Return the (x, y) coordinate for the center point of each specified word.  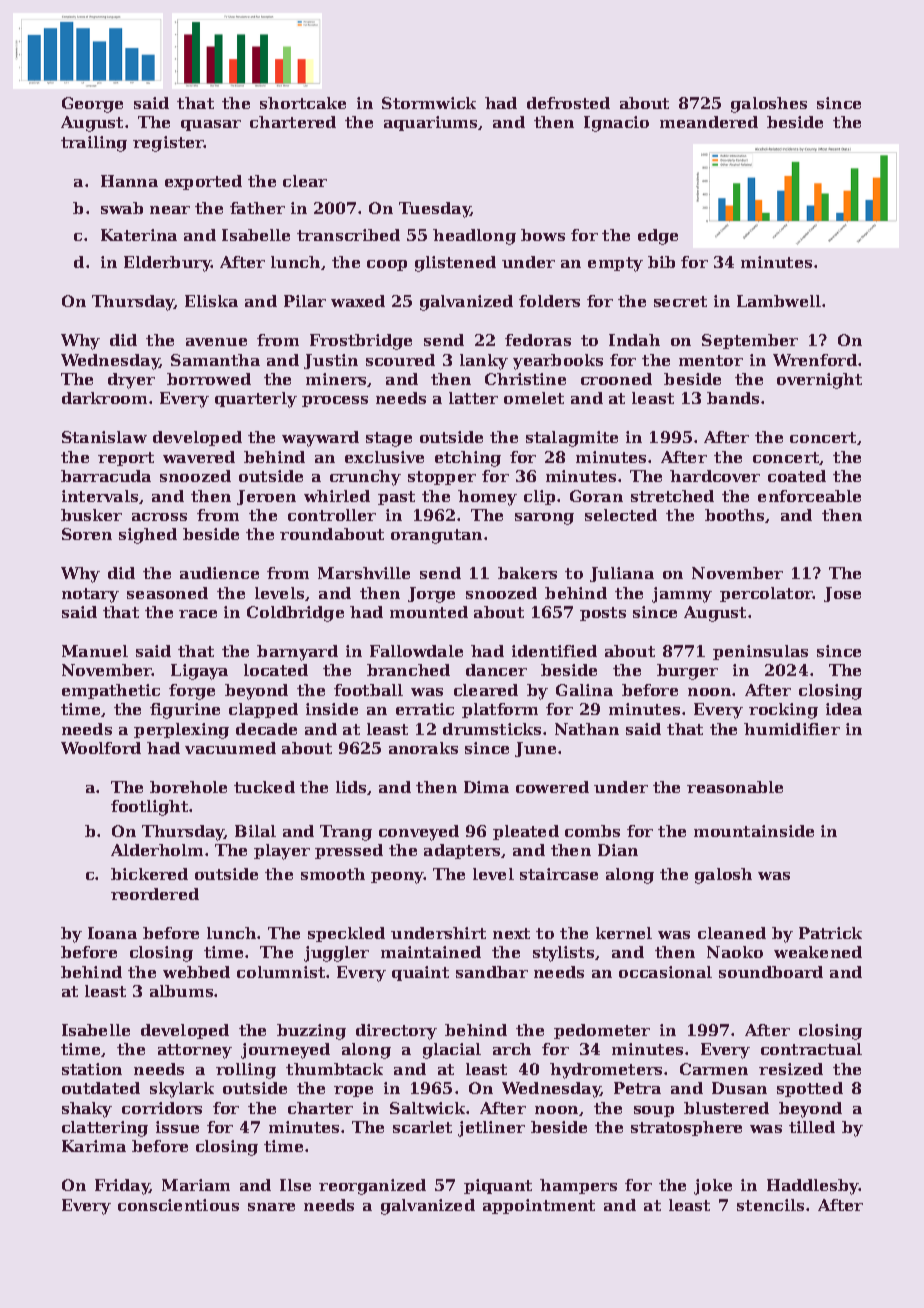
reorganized (372, 1187)
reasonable (735, 787)
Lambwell (779, 301)
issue (177, 1127)
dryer (131, 381)
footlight (149, 808)
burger (687, 672)
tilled (812, 1127)
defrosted (568, 103)
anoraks (423, 748)
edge (658, 237)
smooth (333, 874)
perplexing (181, 731)
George (92, 105)
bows (543, 235)
